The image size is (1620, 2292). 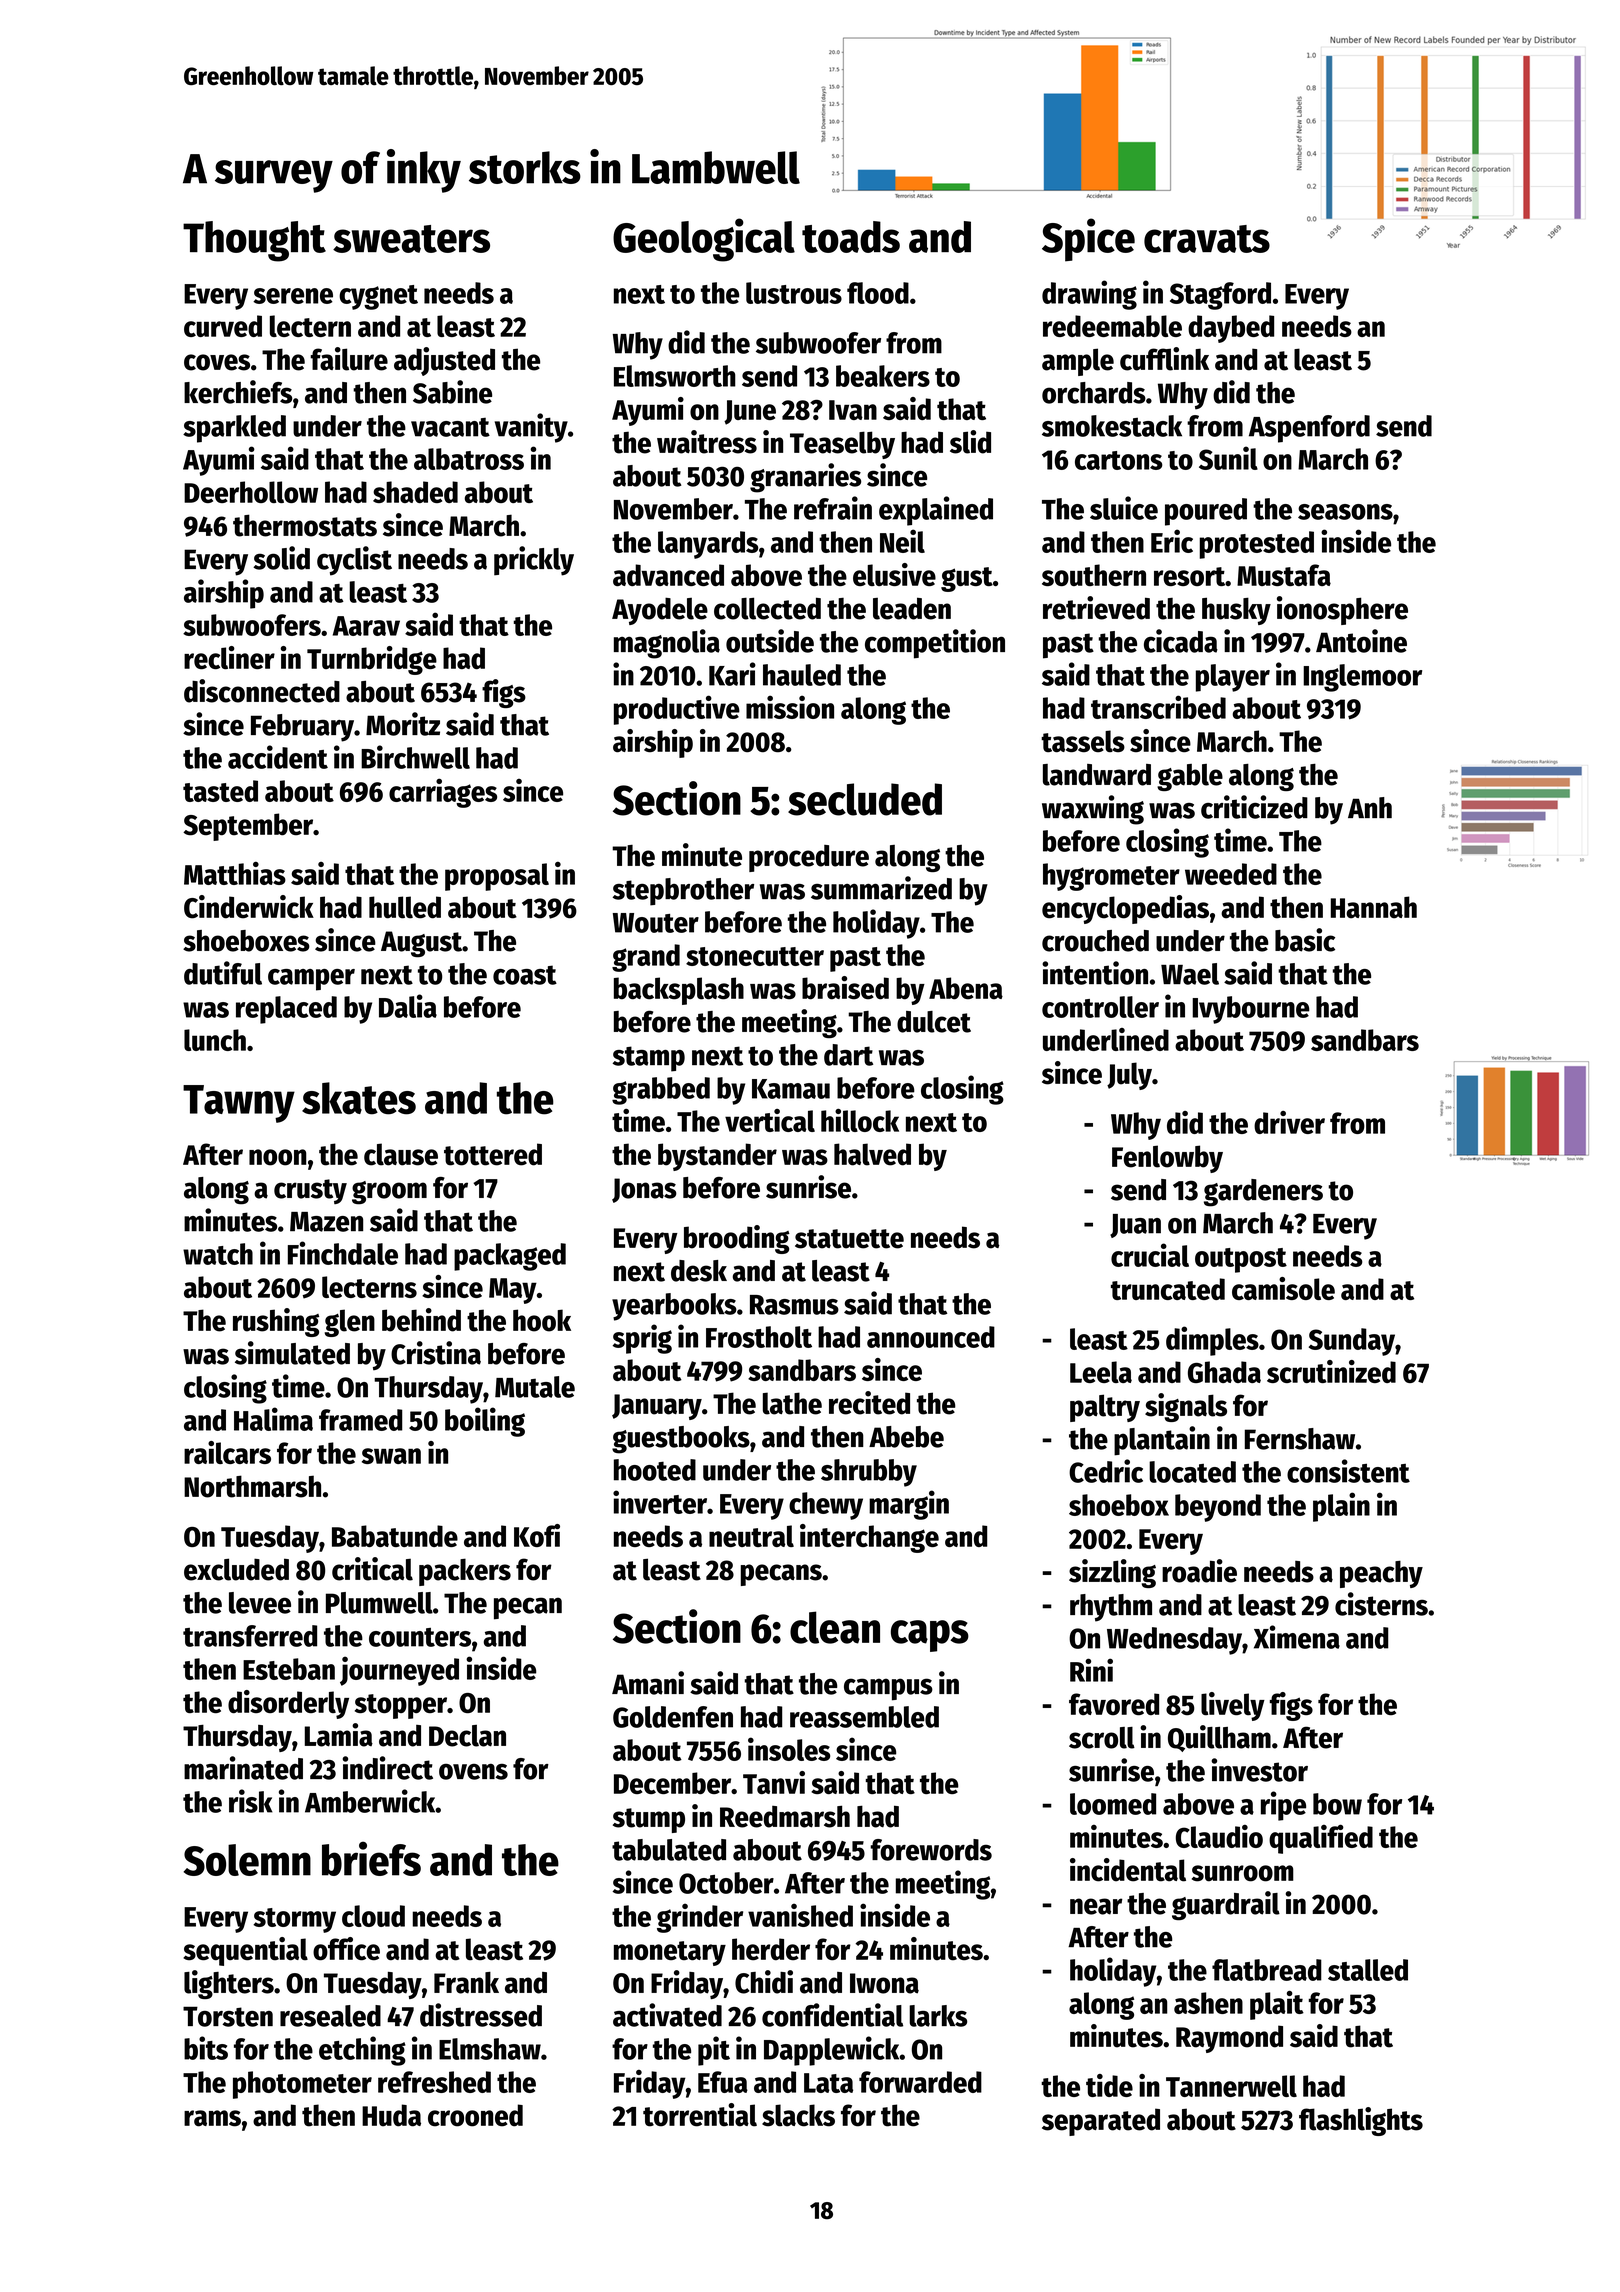 I want to click on Hannah, so click(x=1374, y=907).
